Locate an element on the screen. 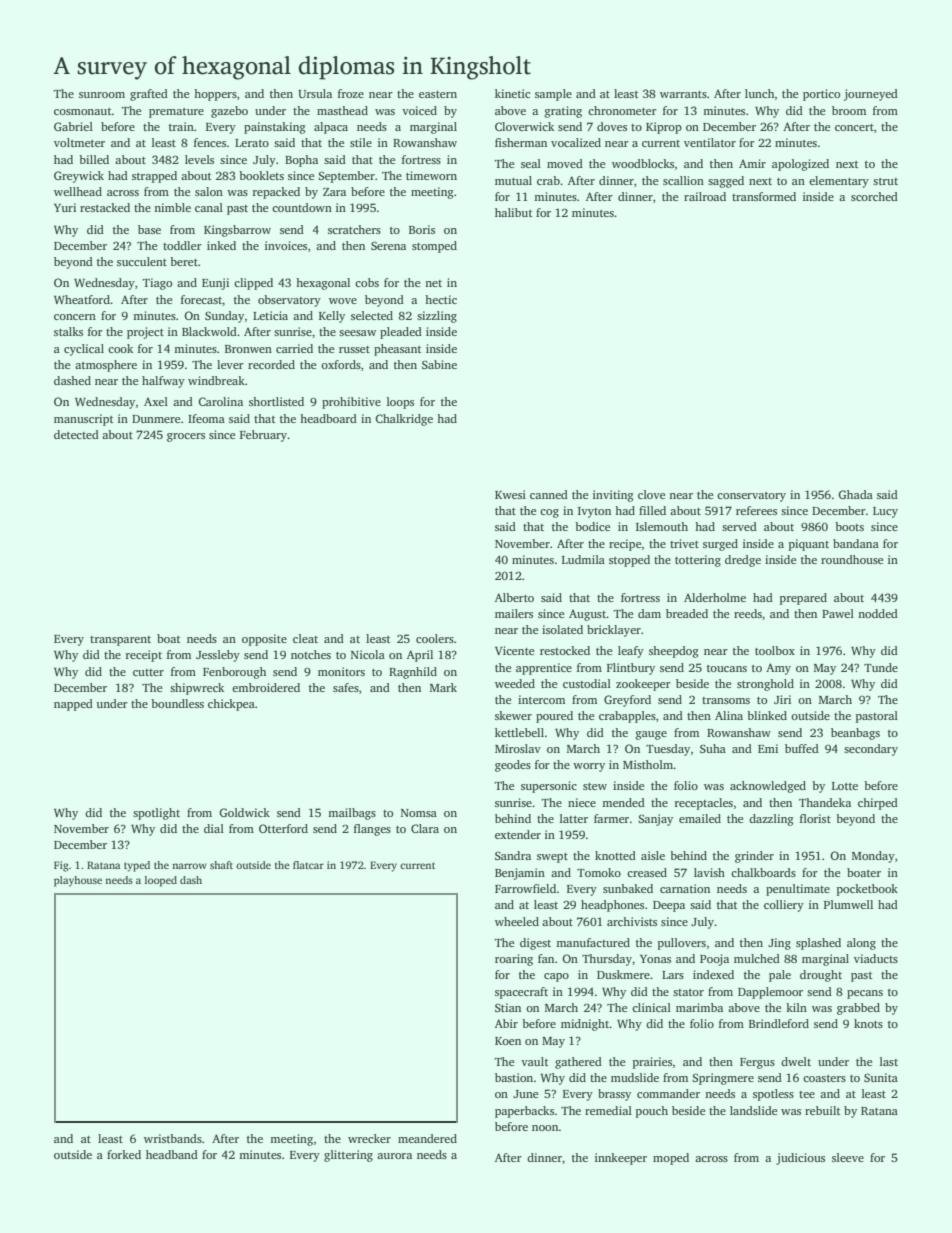  repacked is located at coordinates (276, 193).
